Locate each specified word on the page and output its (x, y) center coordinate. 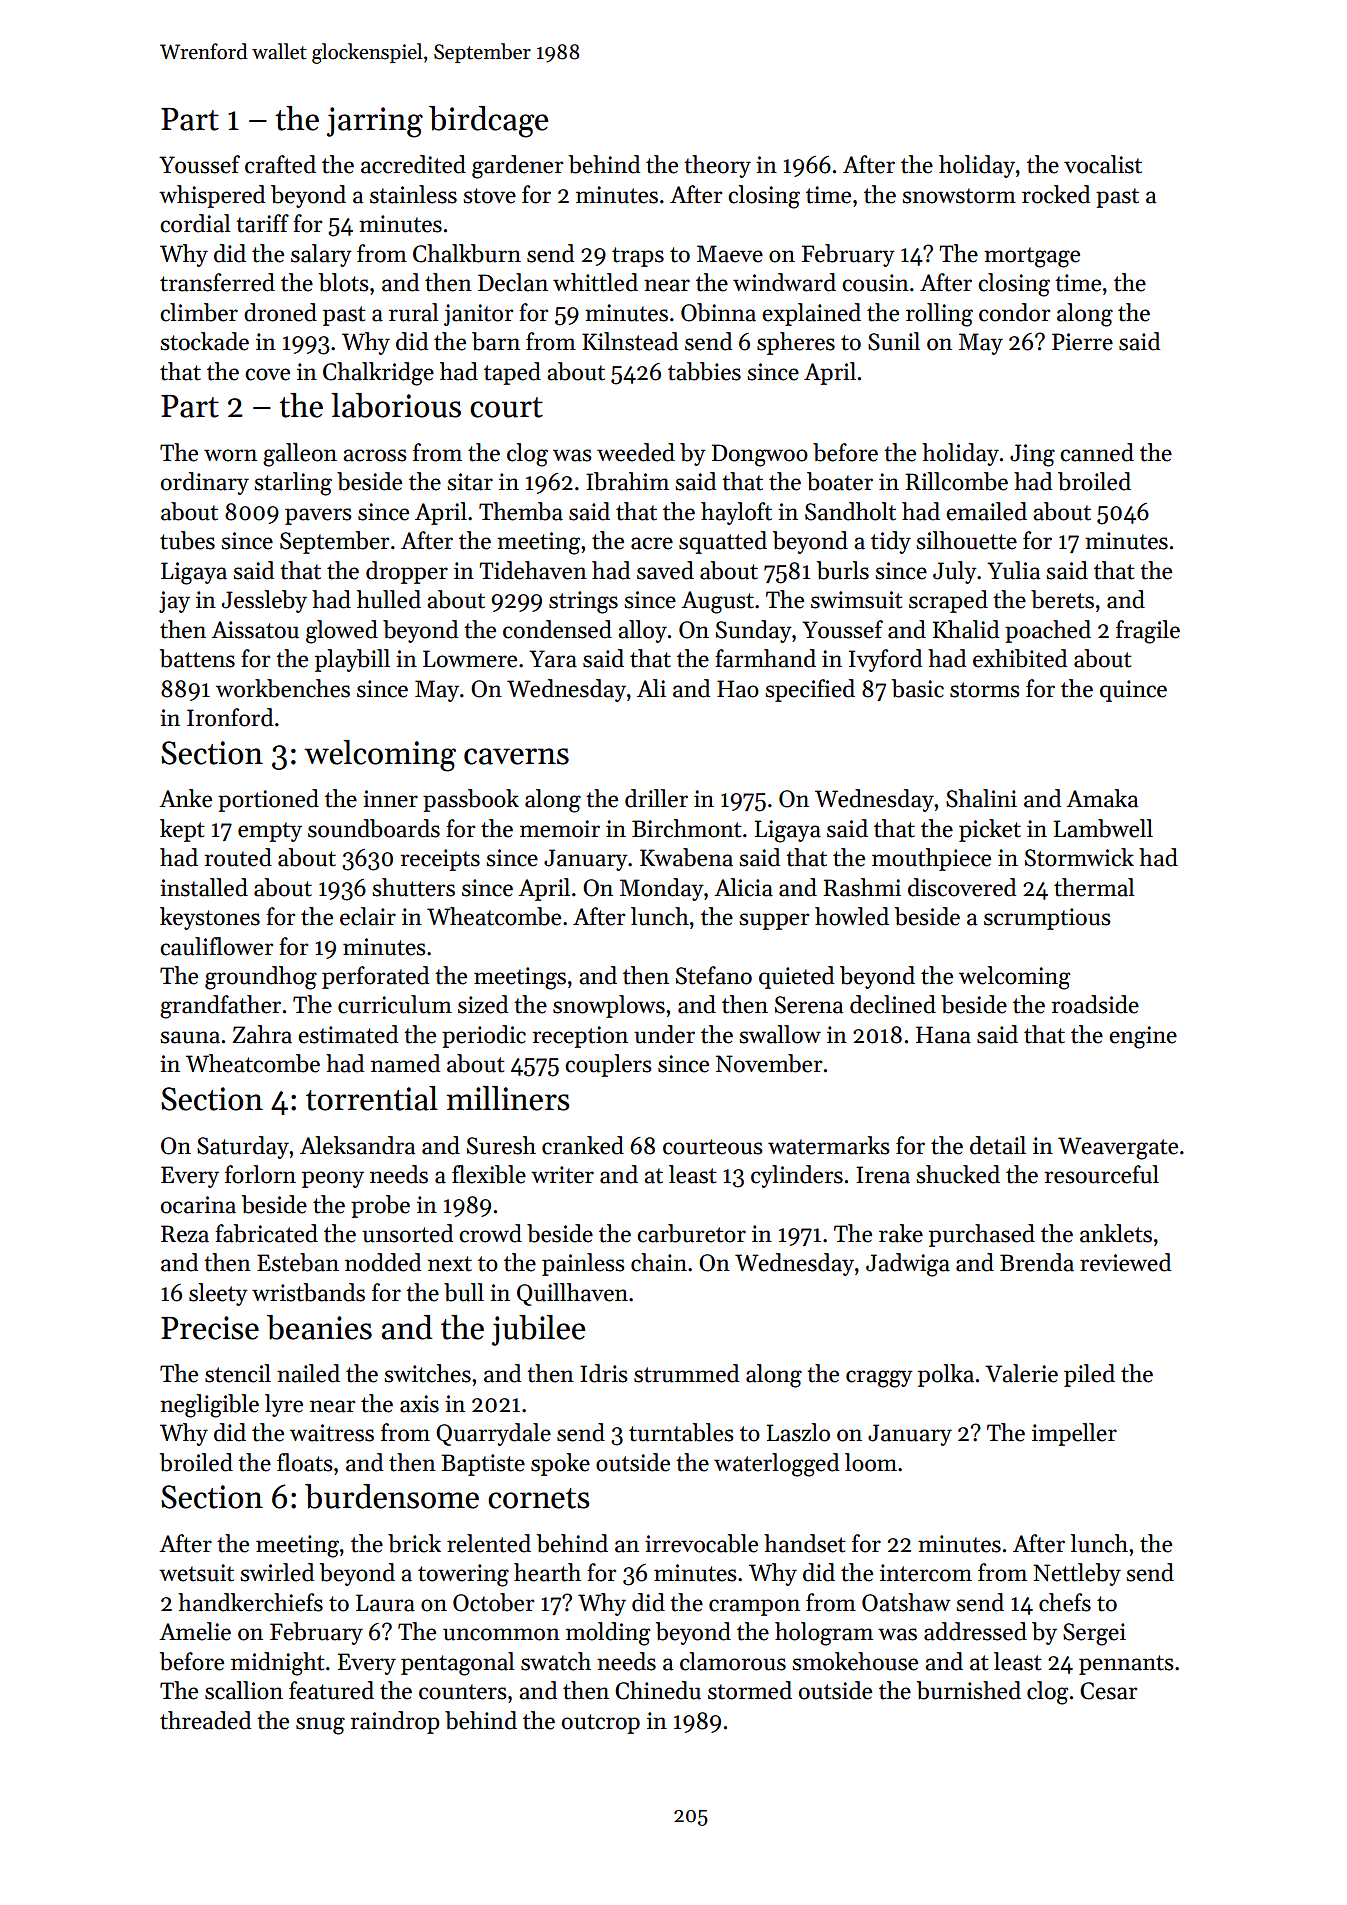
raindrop (395, 1722)
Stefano (714, 975)
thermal (1094, 887)
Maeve (730, 254)
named (405, 1063)
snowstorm (959, 196)
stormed (750, 1690)
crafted (280, 164)
